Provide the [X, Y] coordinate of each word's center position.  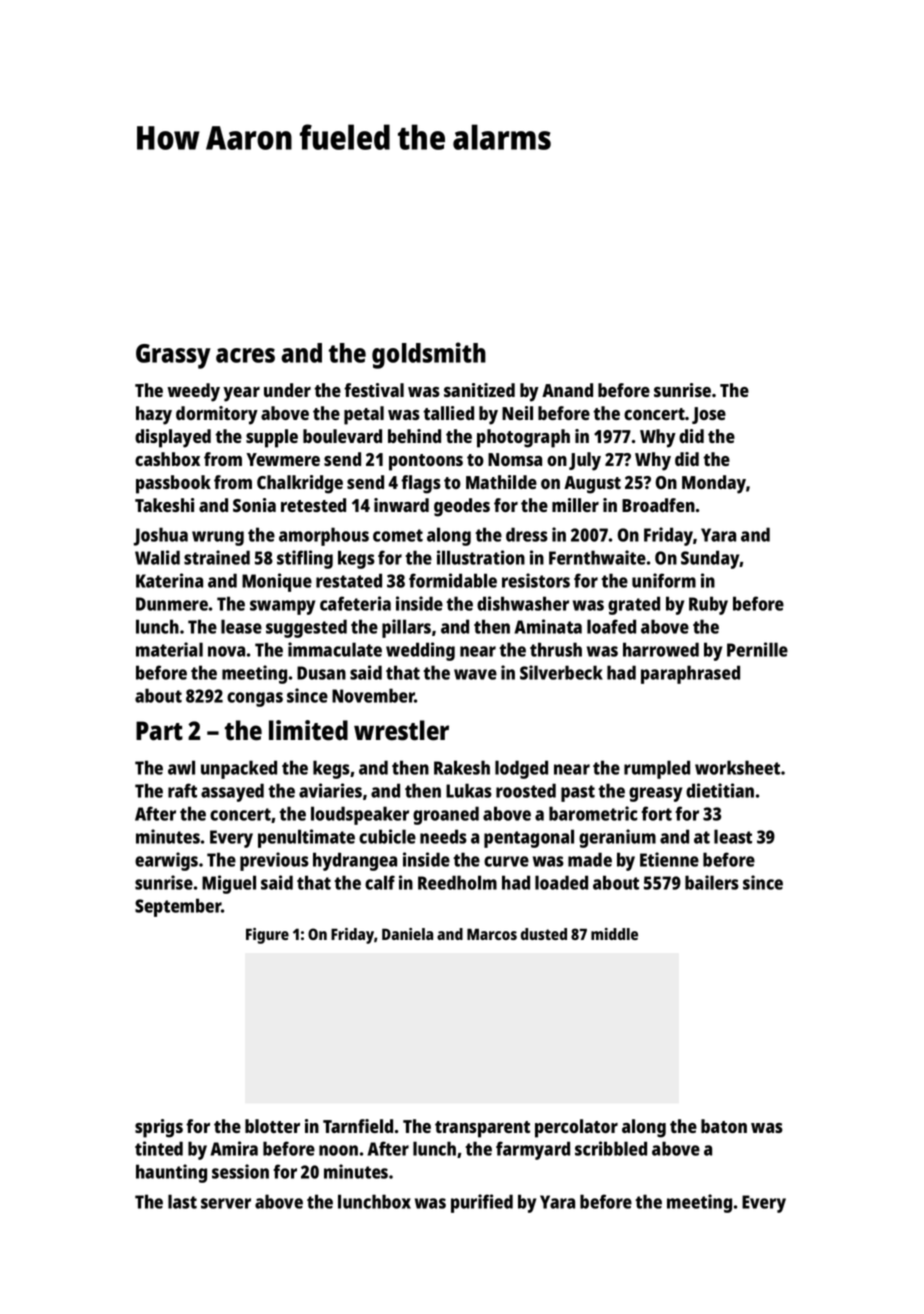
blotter [272, 1126]
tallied [448, 413]
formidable [453, 580]
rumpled [657, 769]
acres [245, 355]
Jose [709, 415]
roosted [526, 790]
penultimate [306, 838]
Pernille [757, 649]
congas [255, 699]
